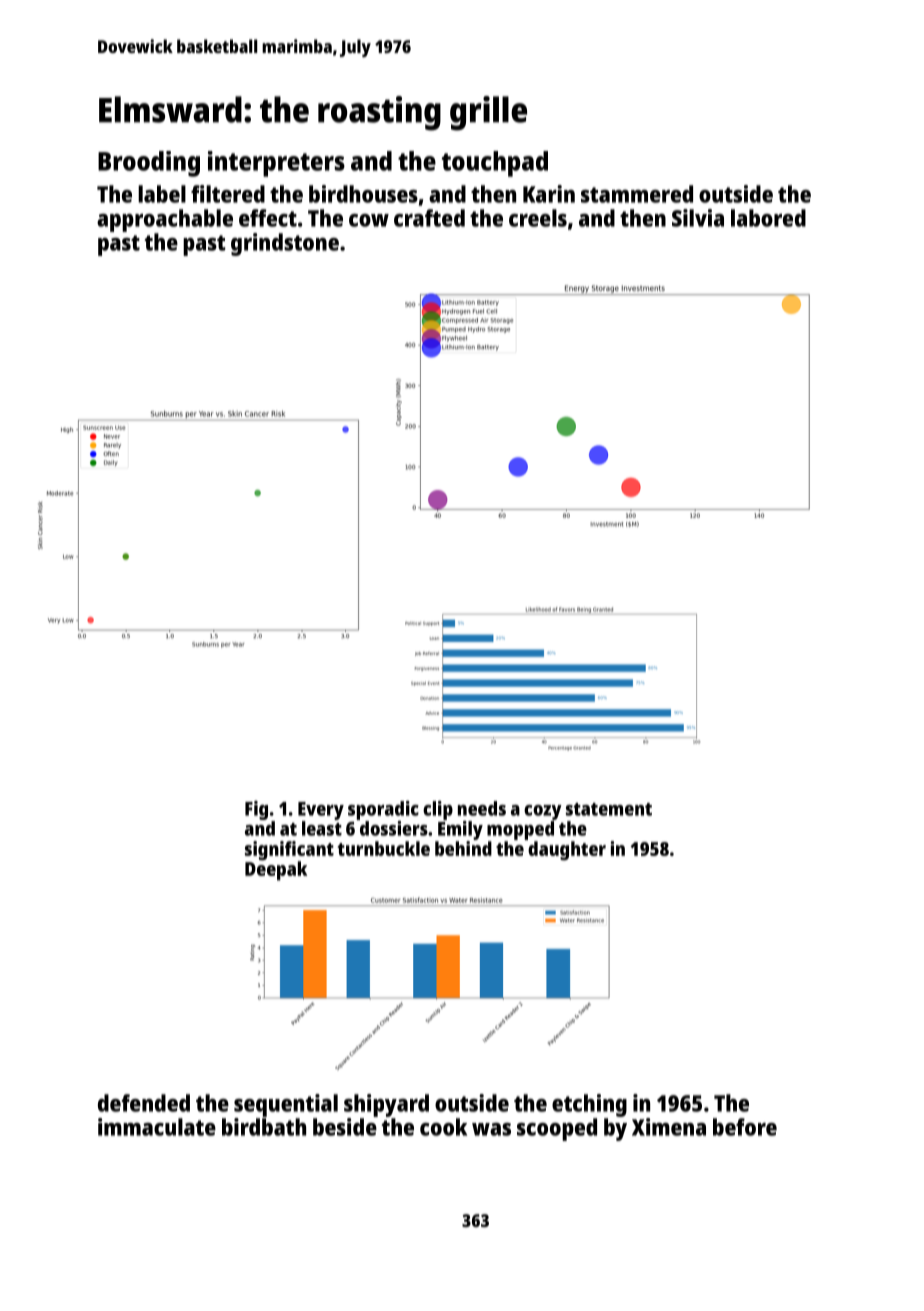 The height and width of the screenshot is (1311, 924). I want to click on approachable, so click(165, 220).
